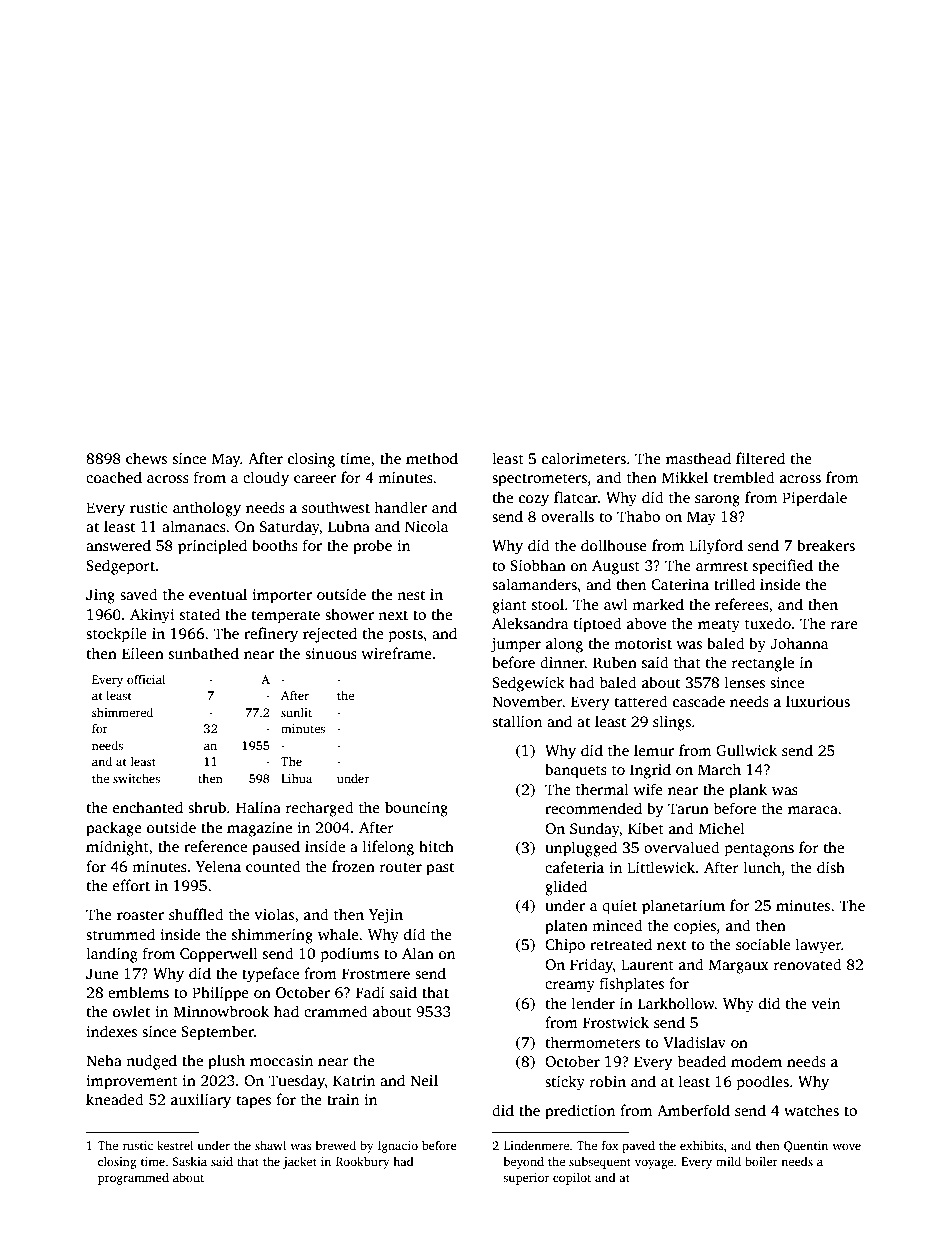 Image resolution: width=952 pixels, height=1233 pixels. I want to click on strummed, so click(120, 934).
